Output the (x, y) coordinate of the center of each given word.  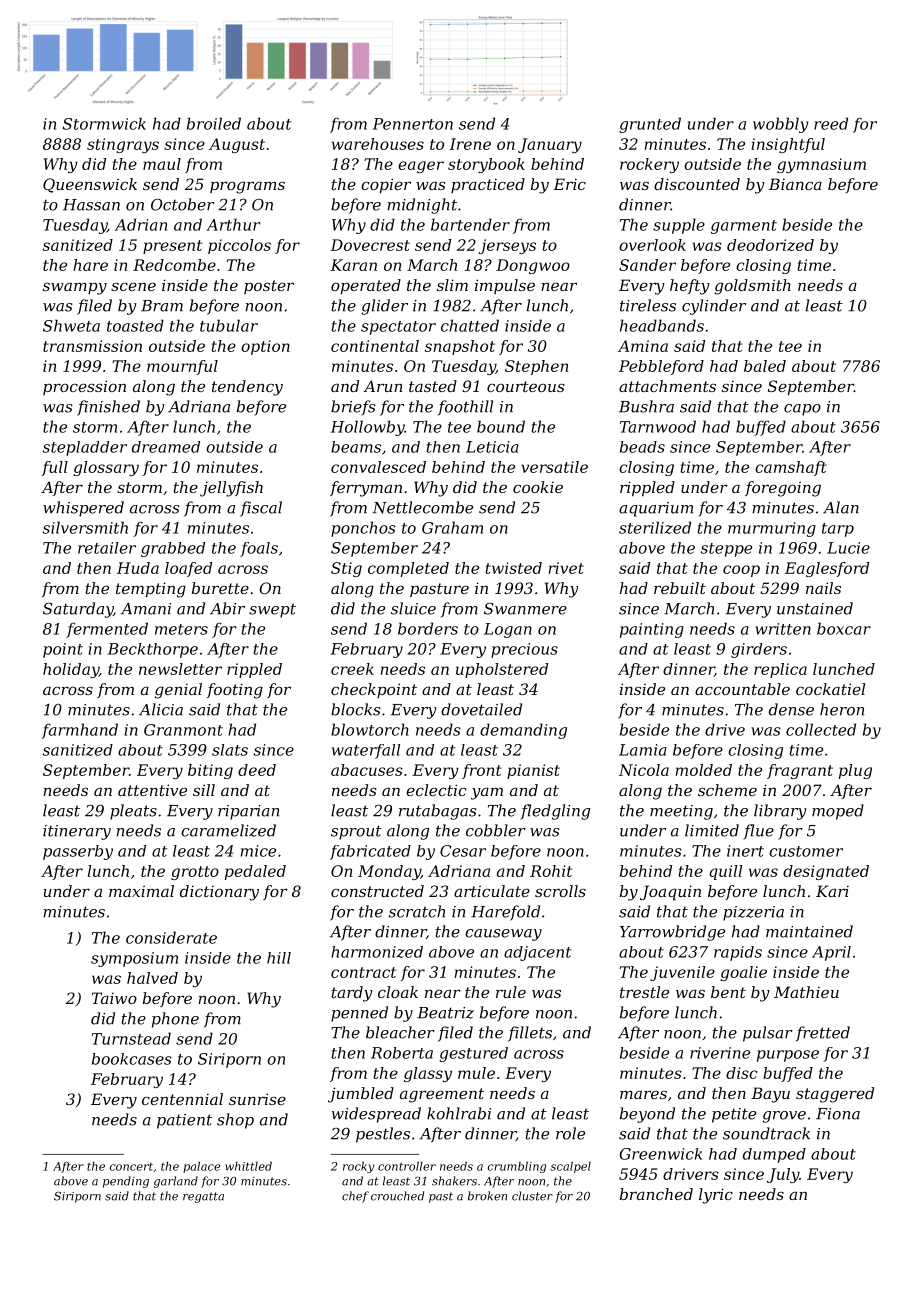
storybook (486, 165)
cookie (538, 487)
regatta (203, 1197)
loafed (188, 569)
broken (487, 1196)
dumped (774, 1155)
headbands (662, 325)
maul (162, 164)
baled (765, 366)
